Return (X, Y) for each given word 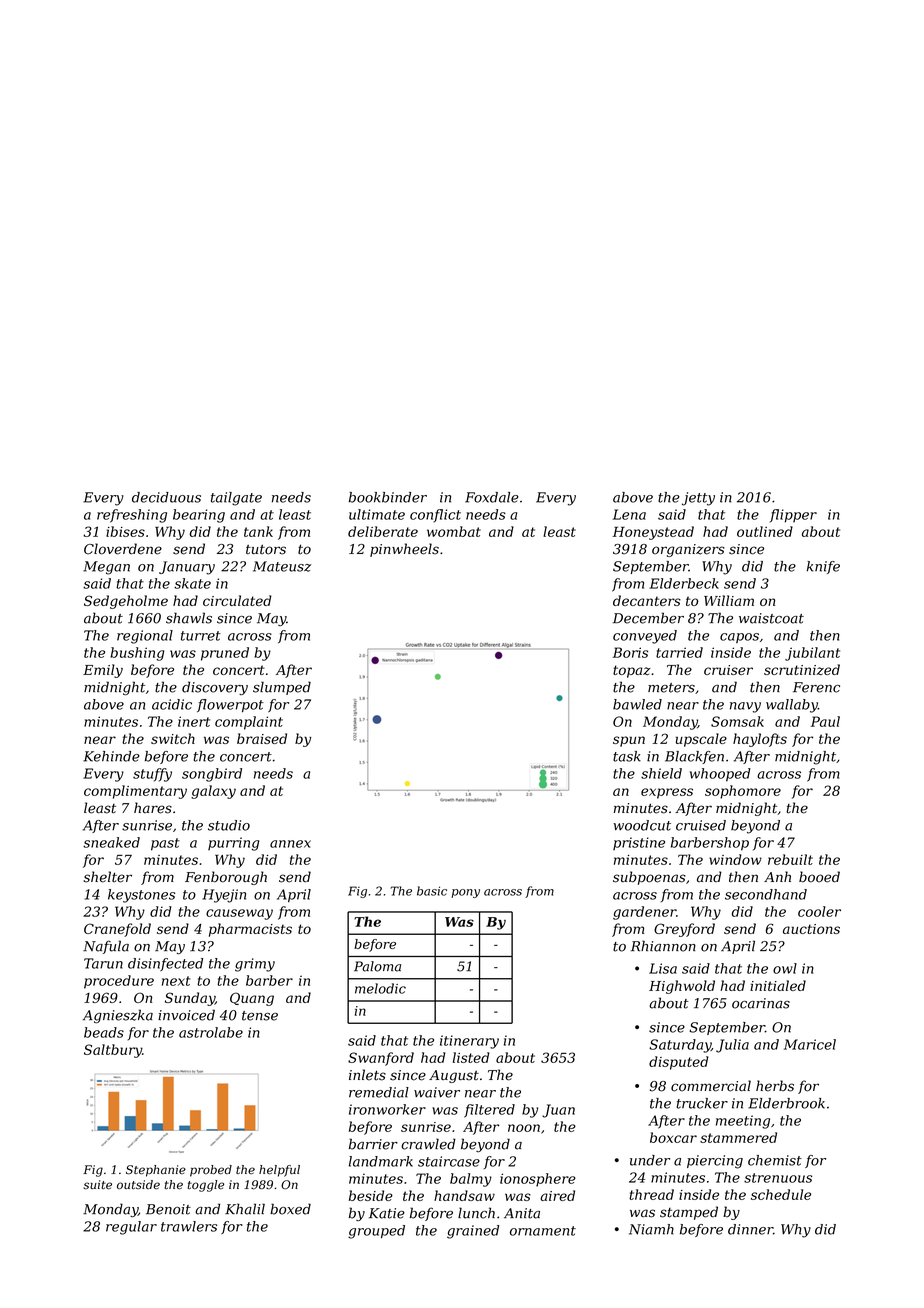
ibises (125, 531)
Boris (630, 652)
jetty (698, 499)
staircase (449, 1161)
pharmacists (250, 930)
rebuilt (790, 859)
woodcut (642, 825)
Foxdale (492, 497)
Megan (106, 568)
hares (153, 808)
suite (97, 1185)
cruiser (728, 670)
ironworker (387, 1109)
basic (432, 891)
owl (785, 968)
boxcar (673, 1137)
